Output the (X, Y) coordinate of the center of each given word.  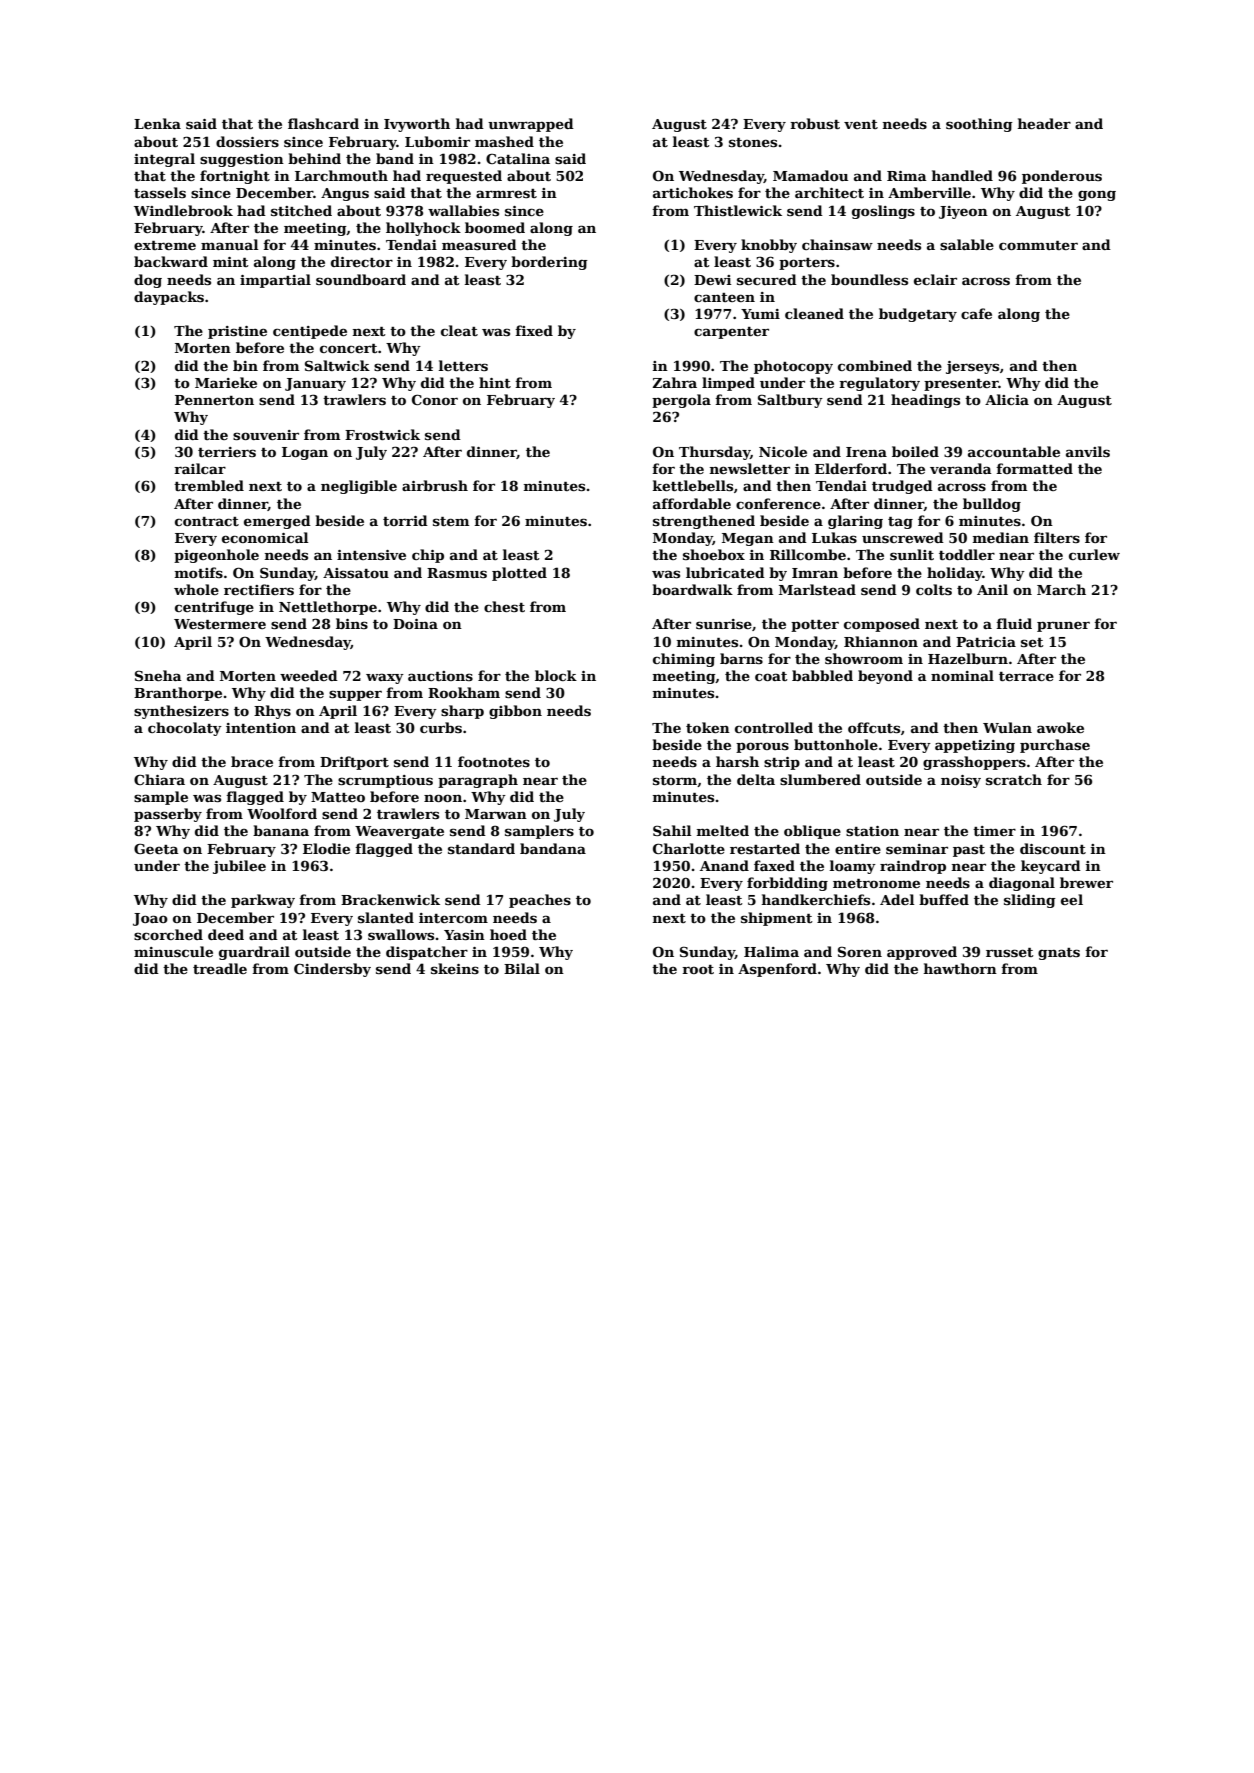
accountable (1014, 451)
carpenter (731, 333)
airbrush (435, 485)
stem (451, 521)
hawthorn (960, 968)
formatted (1034, 468)
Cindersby (332, 970)
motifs (199, 572)
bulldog (992, 505)
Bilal (522, 968)
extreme (165, 245)
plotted (519, 574)
